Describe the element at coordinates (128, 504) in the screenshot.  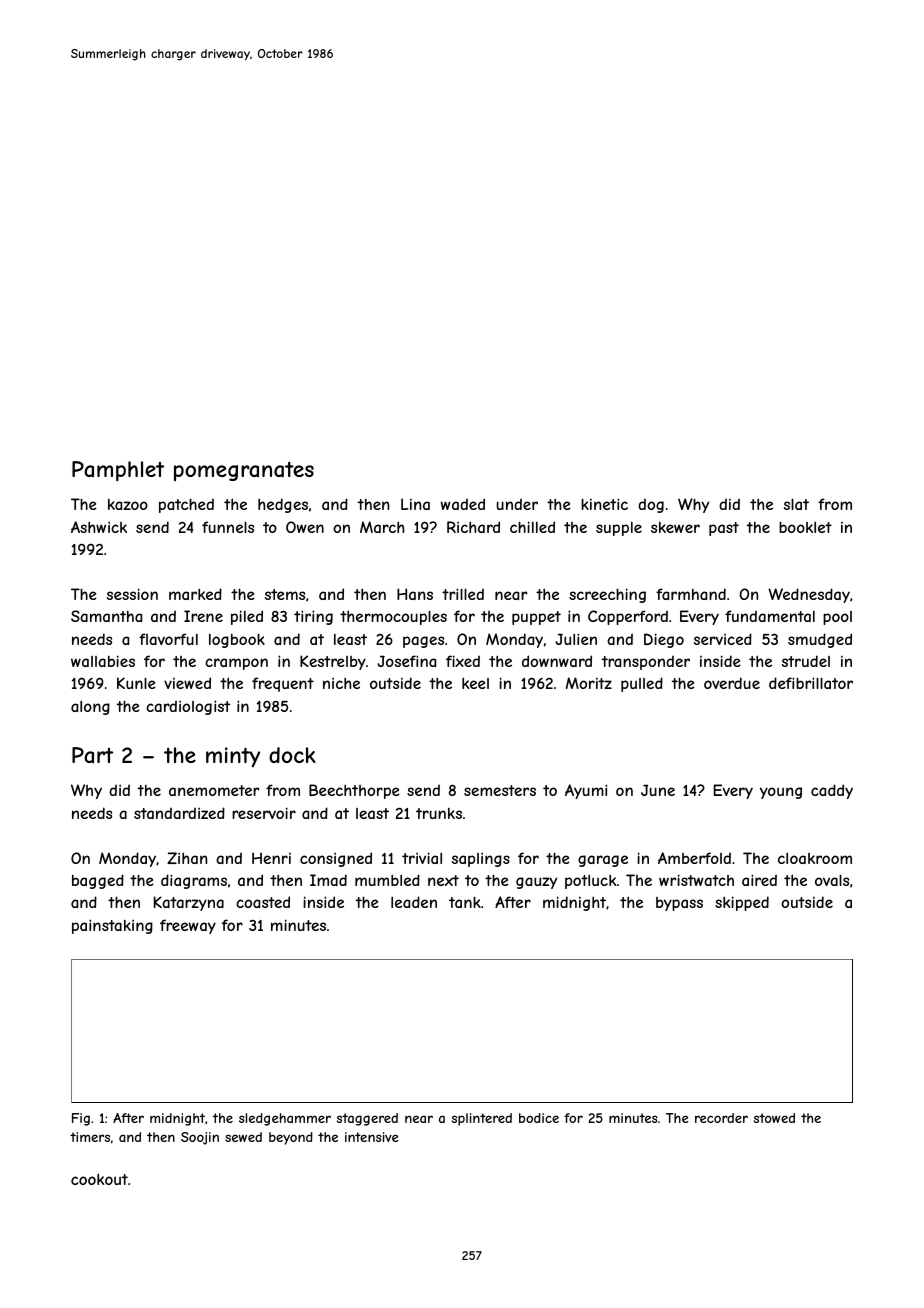
I see `kazoo` at that location.
